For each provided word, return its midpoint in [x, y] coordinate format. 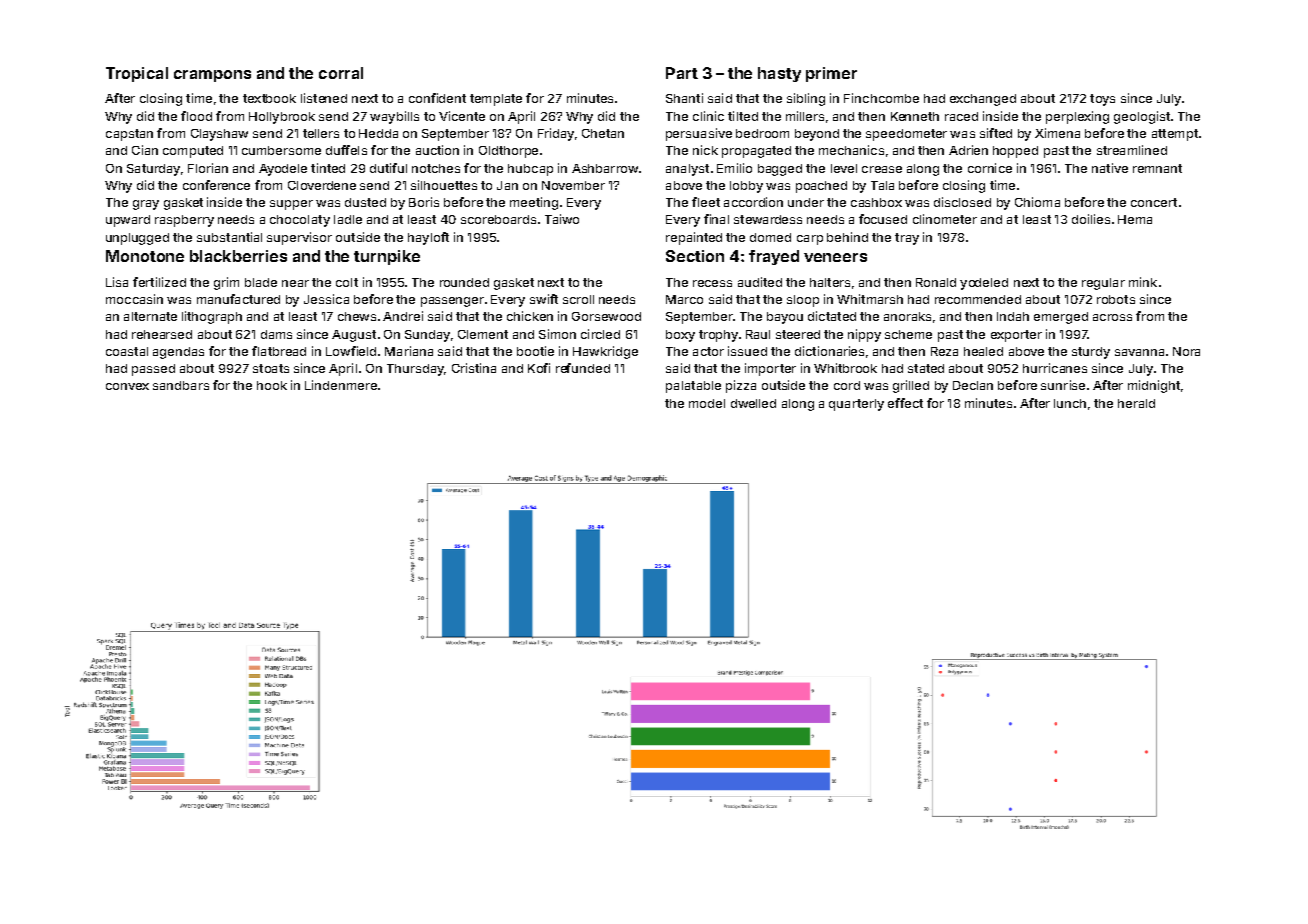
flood [196, 116]
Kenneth [915, 116]
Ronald [936, 282]
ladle [348, 219]
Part [682, 73]
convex [127, 386]
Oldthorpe [508, 152]
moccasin [134, 299]
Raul [758, 334]
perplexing [1077, 117]
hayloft [428, 238]
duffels [346, 150]
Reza [944, 351]
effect [905, 403]
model [707, 403]
